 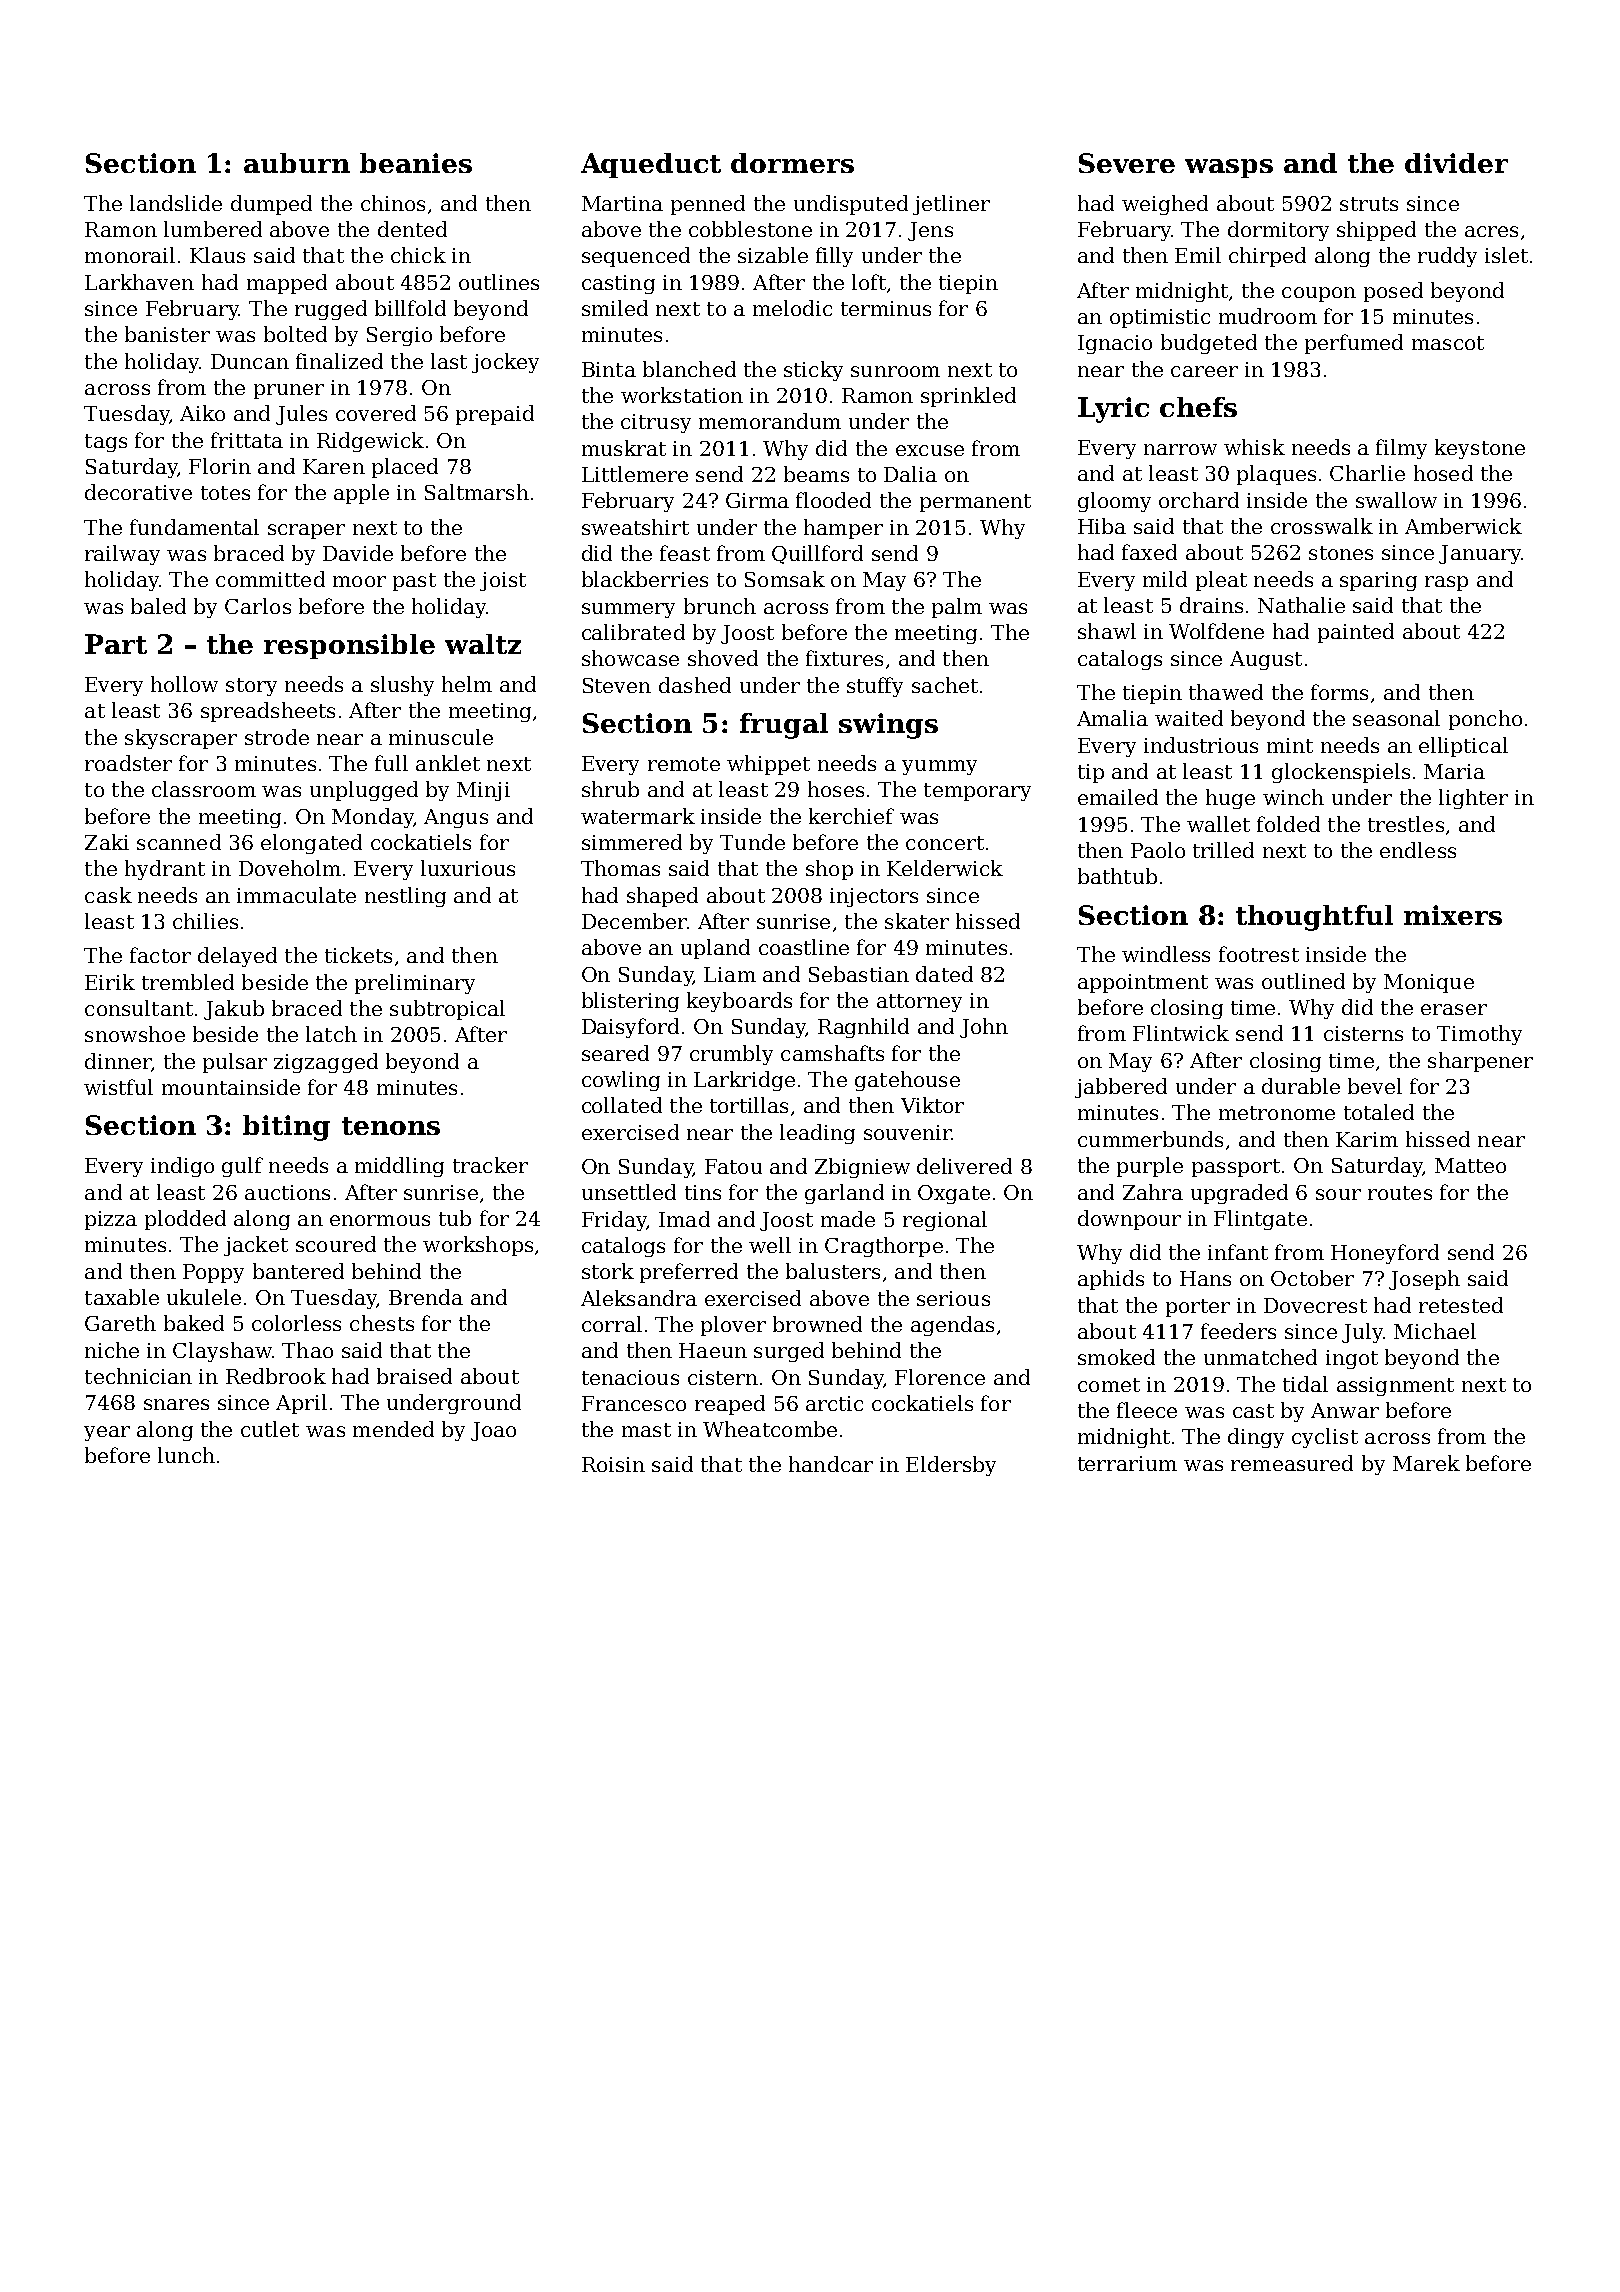 What do you see at coordinates (932, 1105) in the screenshot?
I see `Viktor` at bounding box center [932, 1105].
